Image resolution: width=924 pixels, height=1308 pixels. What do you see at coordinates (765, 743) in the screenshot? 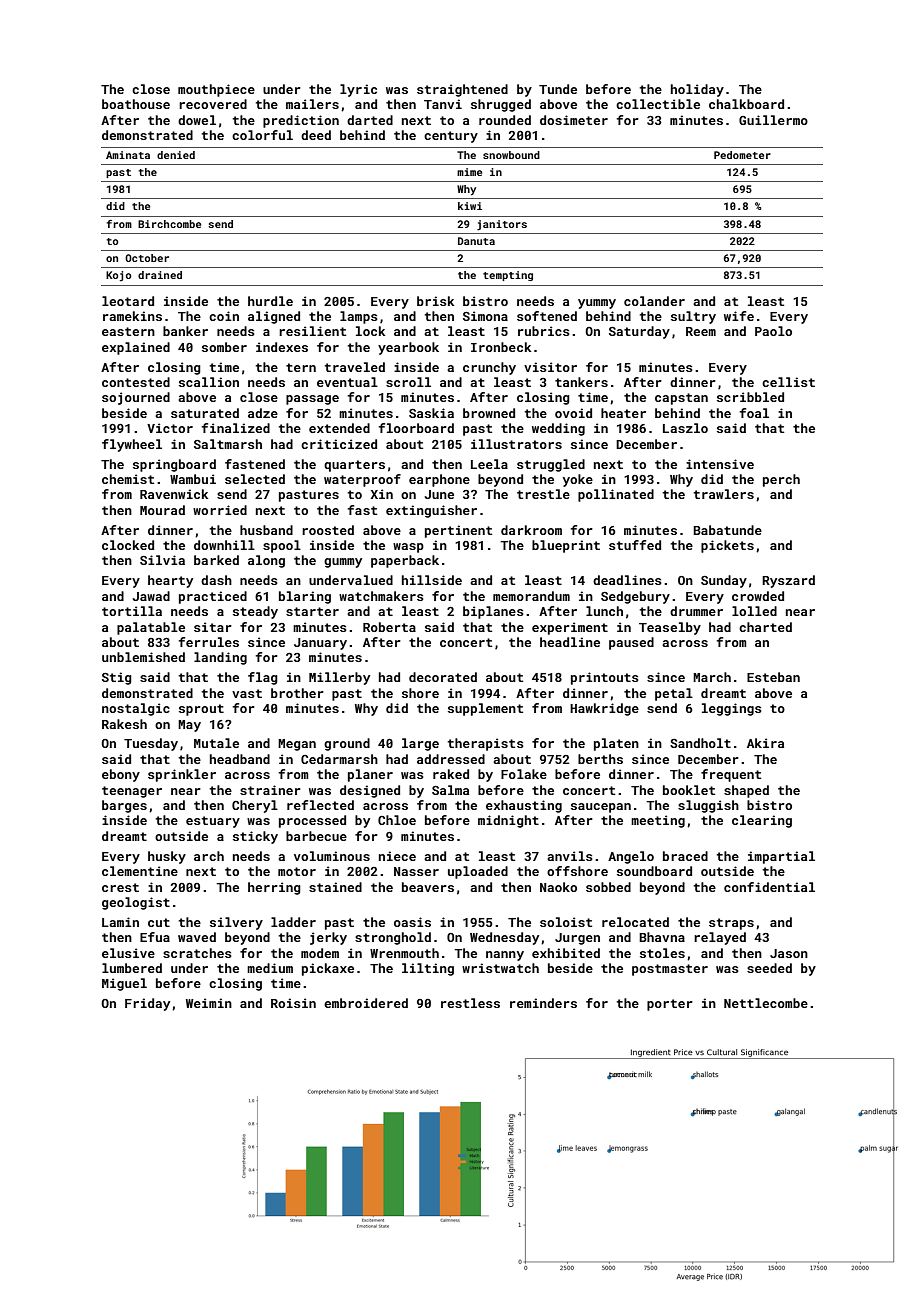
I see `Akira` at bounding box center [765, 743].
